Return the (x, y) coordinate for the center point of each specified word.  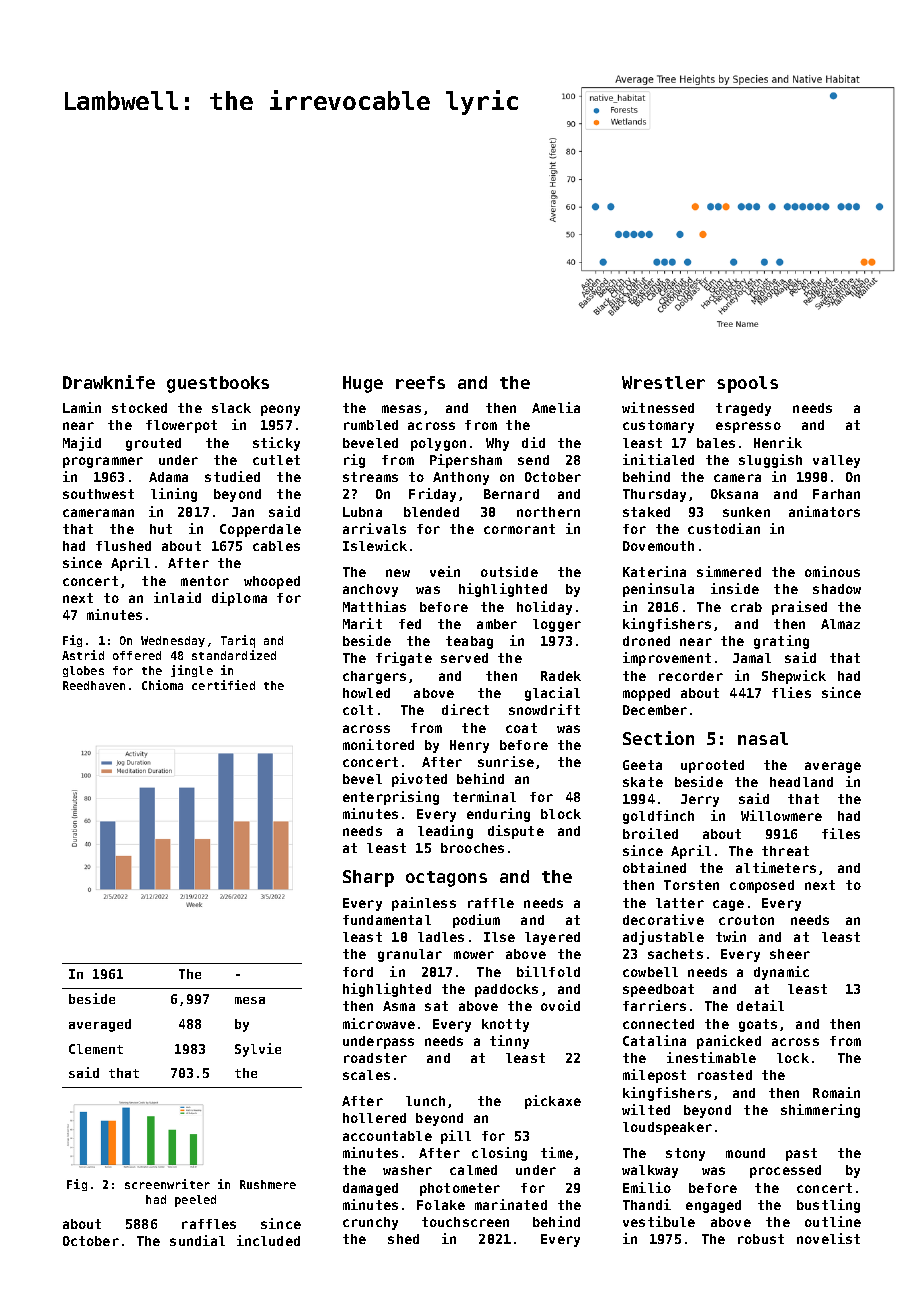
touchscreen (465, 1222)
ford (358, 972)
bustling (828, 1206)
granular (410, 955)
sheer (790, 954)
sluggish (770, 461)
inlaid (177, 597)
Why (497, 444)
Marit (362, 623)
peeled (195, 1201)
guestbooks (218, 384)
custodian (724, 528)
